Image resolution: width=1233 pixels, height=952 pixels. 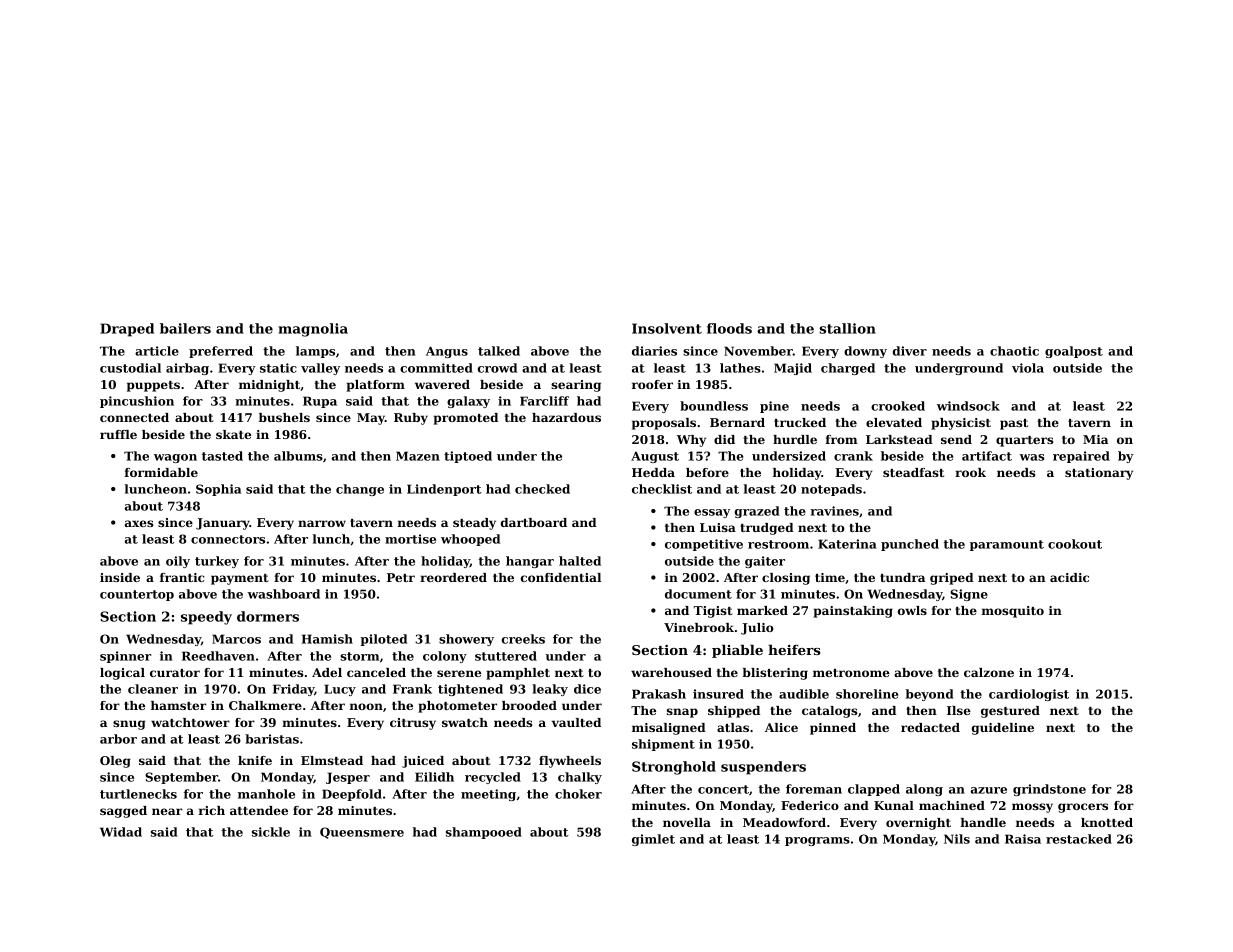 I want to click on competitive, so click(x=704, y=545).
